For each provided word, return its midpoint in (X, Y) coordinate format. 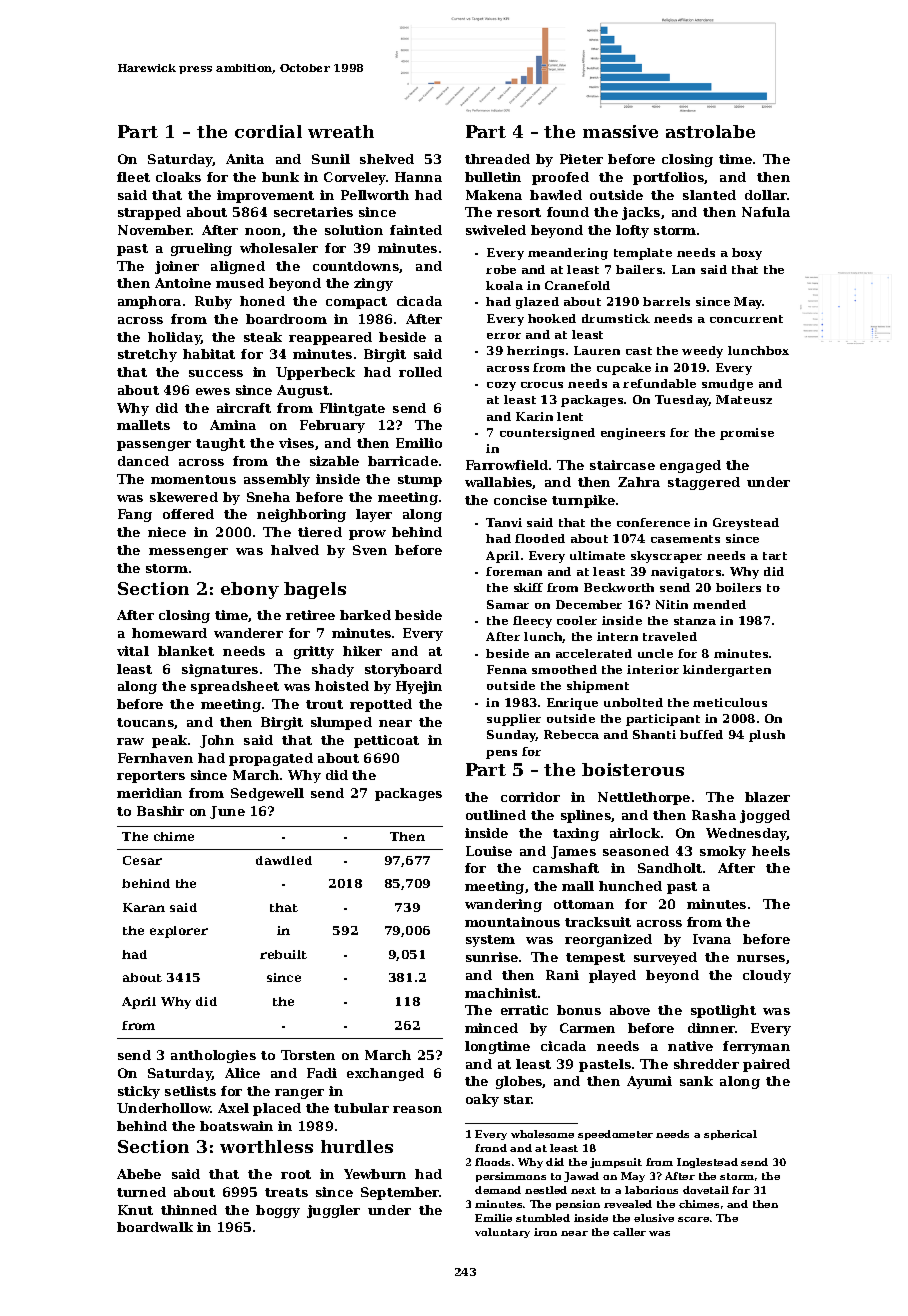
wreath (341, 131)
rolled (420, 372)
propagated (271, 759)
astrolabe (710, 131)
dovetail (706, 1190)
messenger (188, 553)
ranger (299, 1094)
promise (747, 434)
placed (277, 1109)
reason (417, 1109)
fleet (133, 177)
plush (767, 736)
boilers (738, 587)
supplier (514, 720)
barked (365, 615)
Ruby (213, 302)
